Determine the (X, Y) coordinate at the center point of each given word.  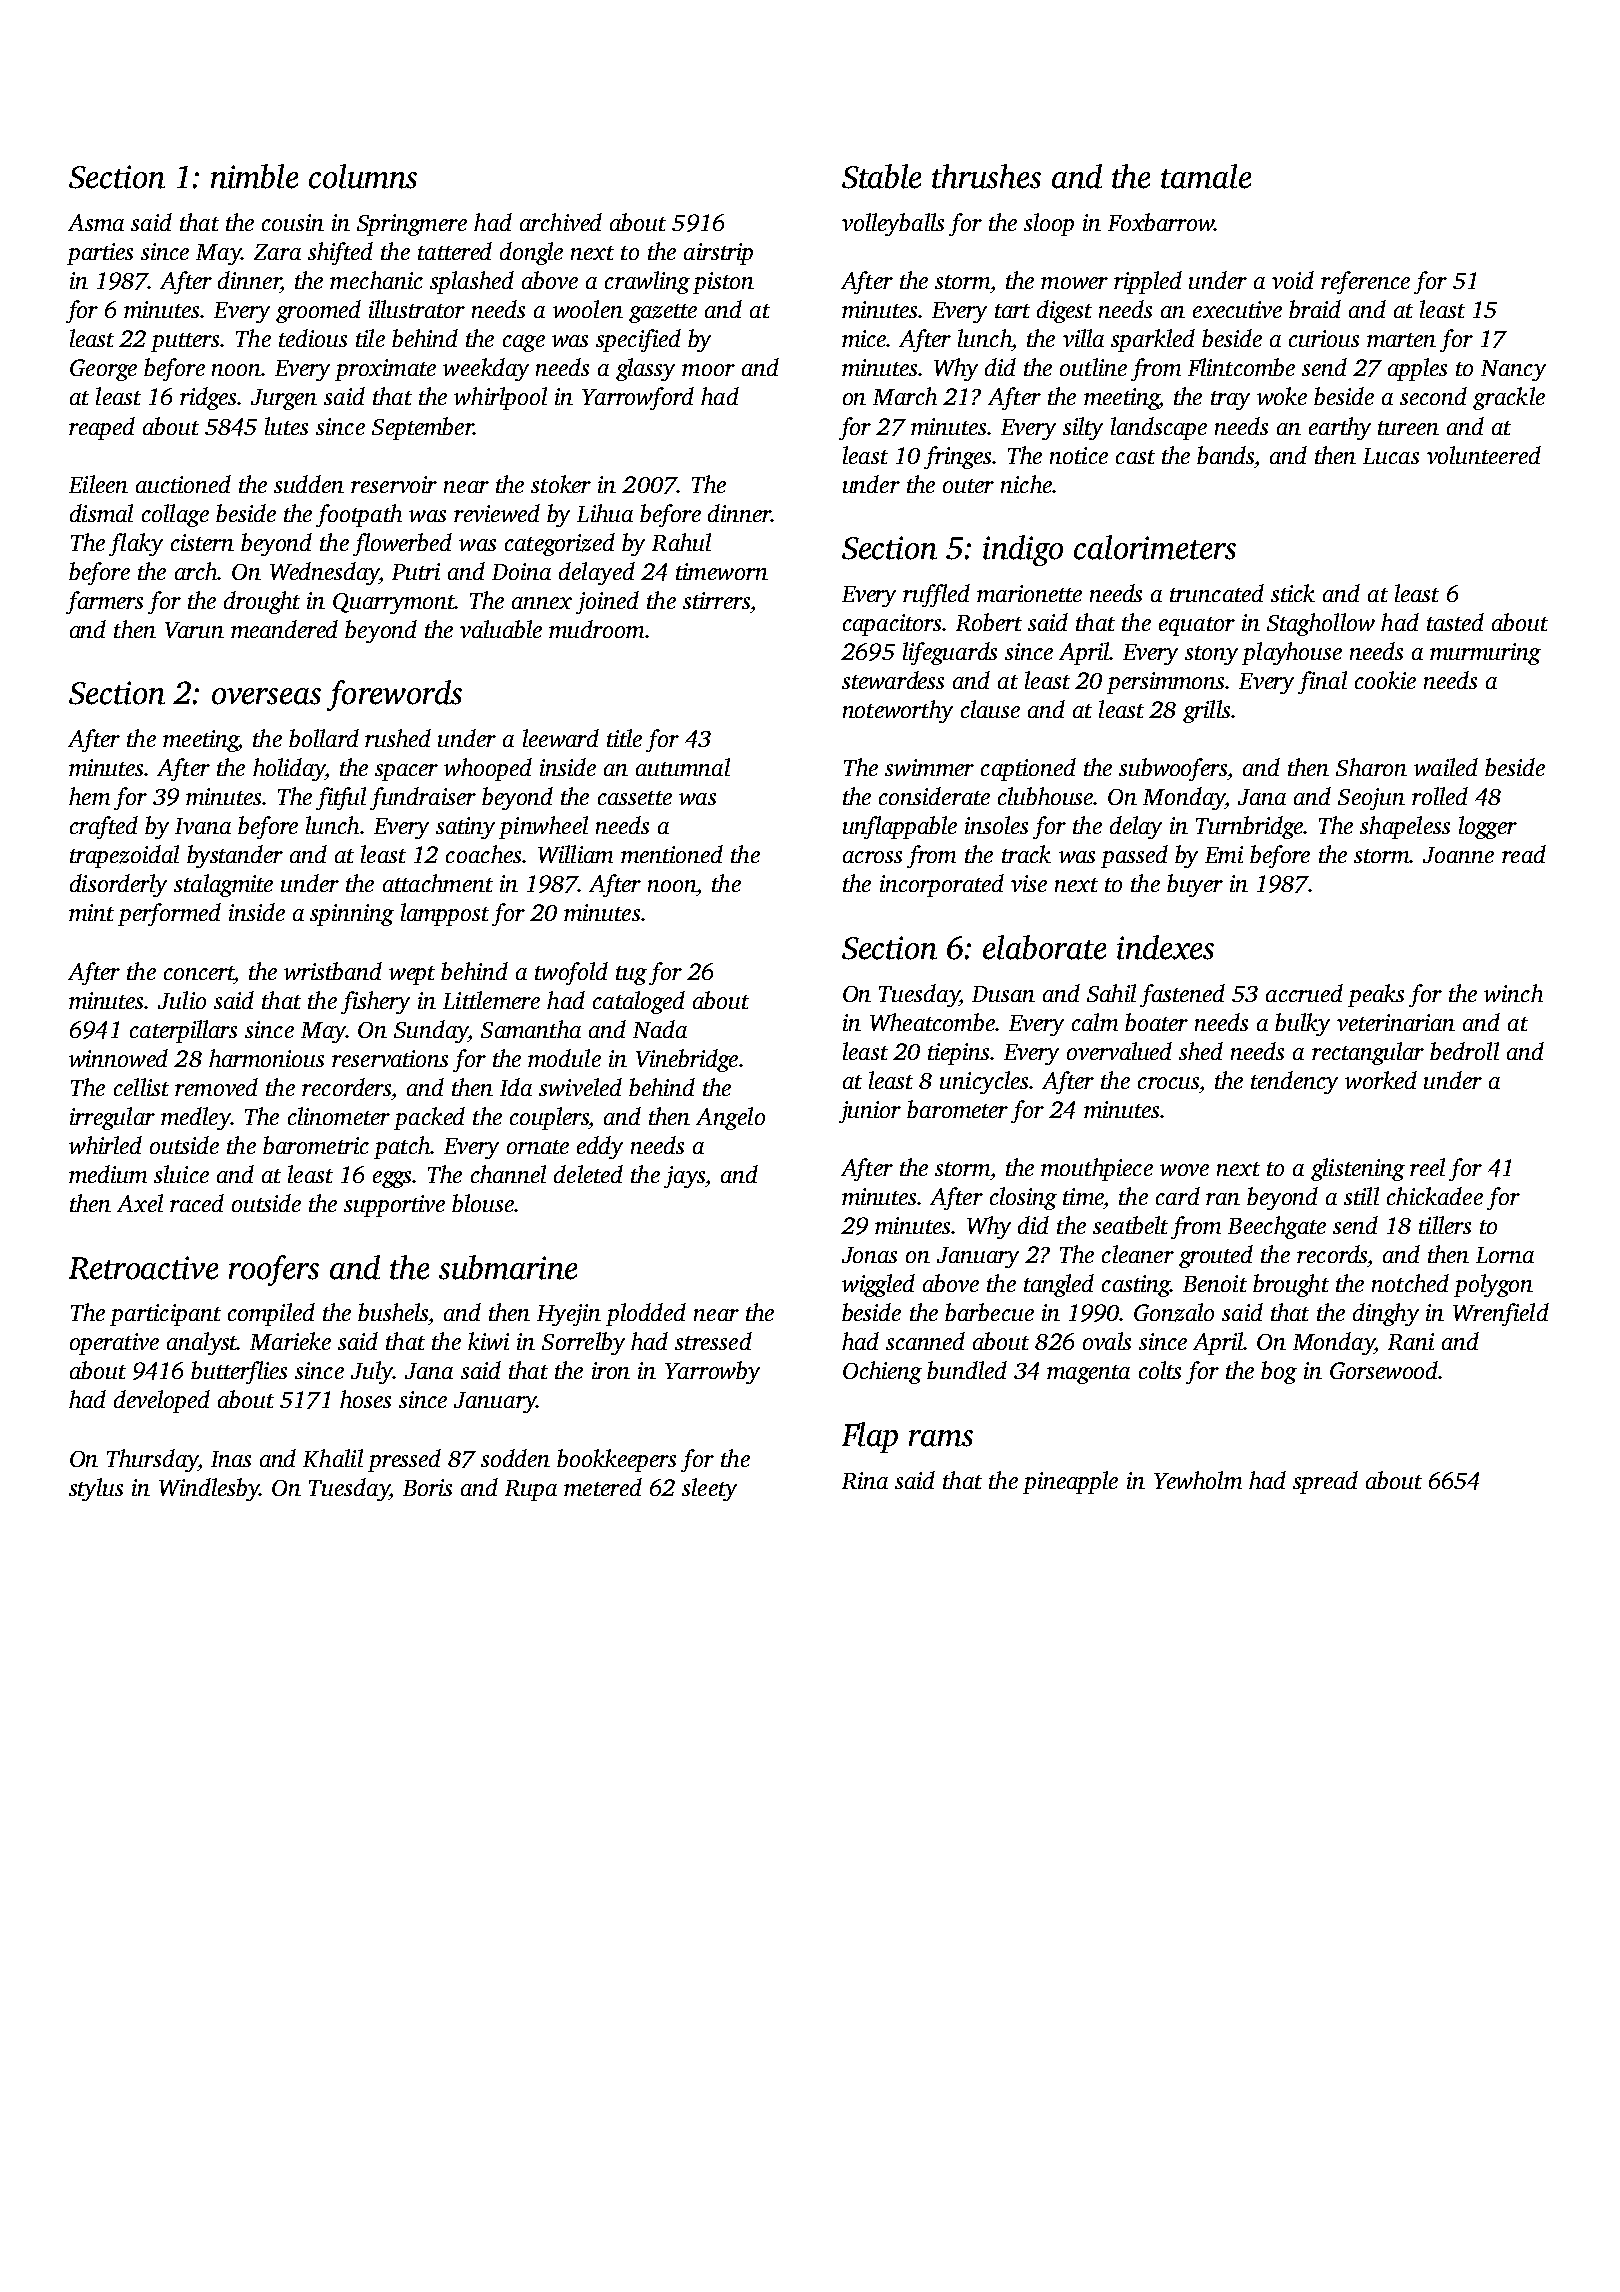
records (1332, 1254)
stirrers (716, 600)
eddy (600, 1147)
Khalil (333, 1458)
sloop (1049, 224)
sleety (709, 1489)
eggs (392, 1179)
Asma (96, 222)
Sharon (1371, 767)
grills (1206, 711)
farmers (104, 602)
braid (1315, 309)
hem (89, 796)
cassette (635, 798)
